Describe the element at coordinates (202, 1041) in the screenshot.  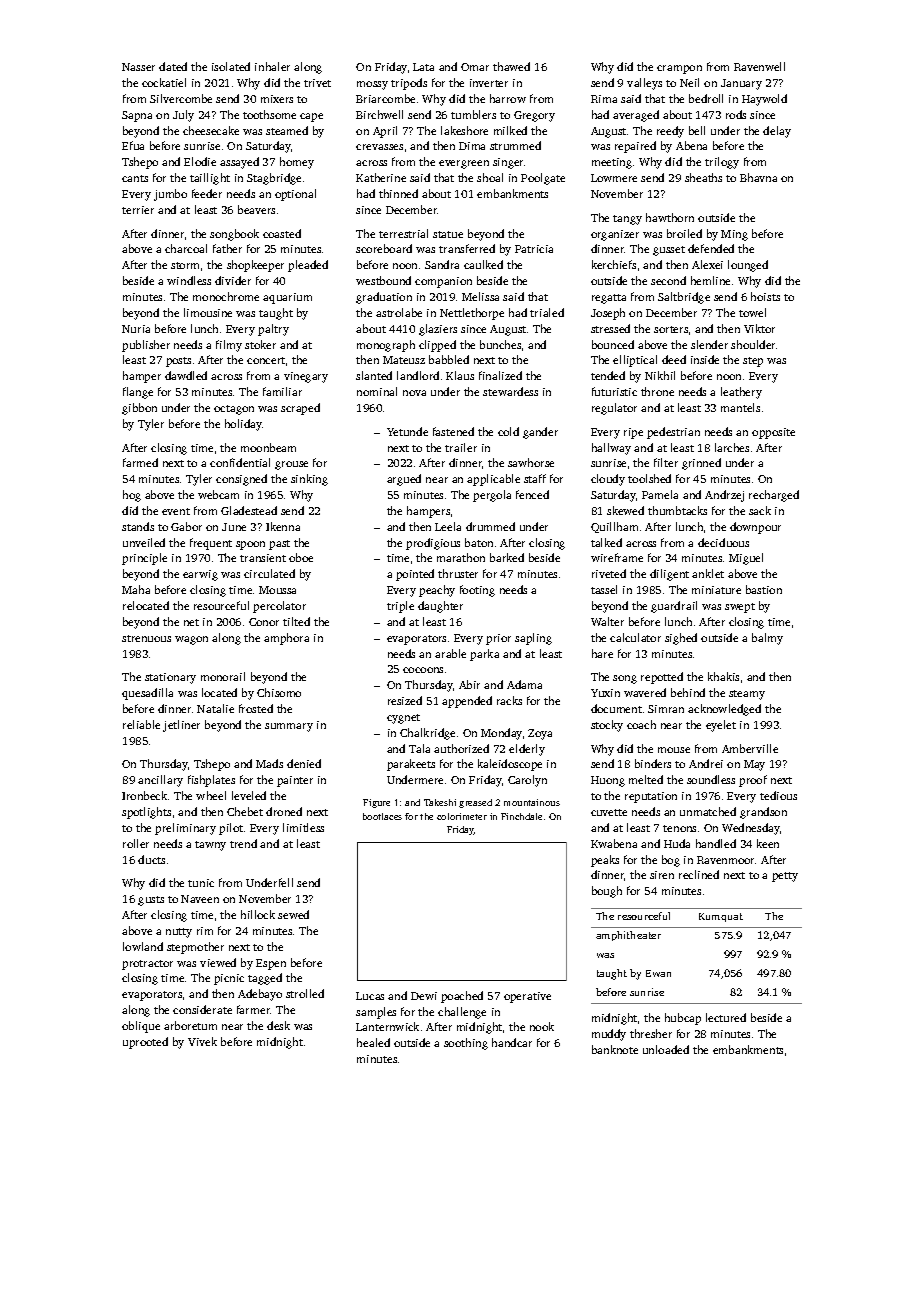
I see `Vivek` at that location.
